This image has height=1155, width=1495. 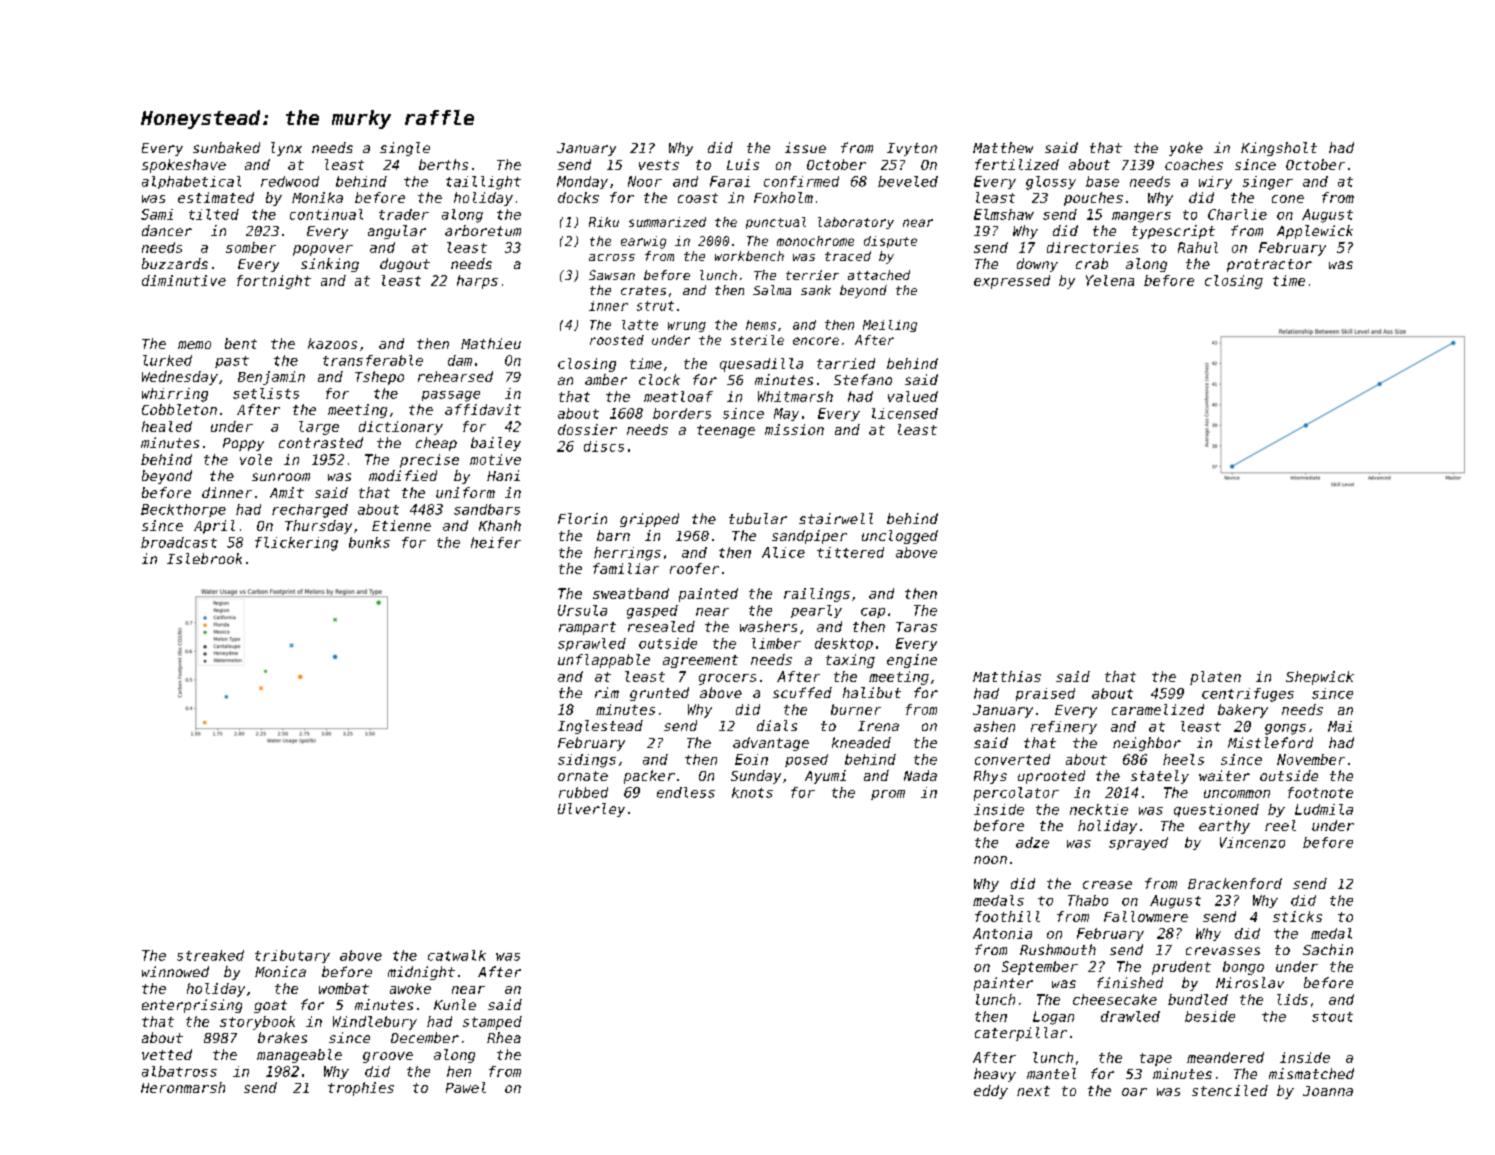 What do you see at coordinates (175, 395) in the image?
I see `whirring` at bounding box center [175, 395].
